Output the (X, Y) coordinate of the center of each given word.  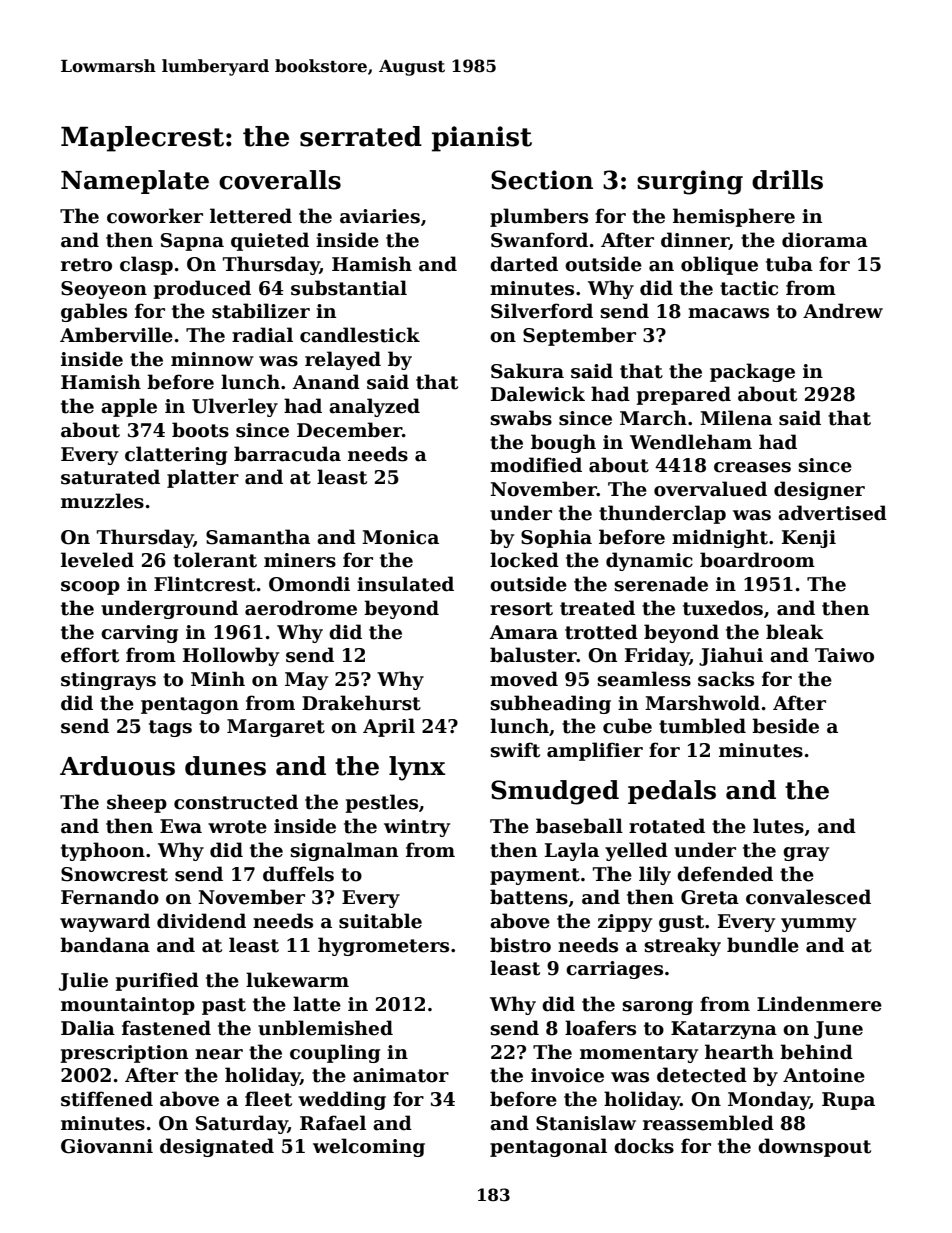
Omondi (309, 584)
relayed (343, 360)
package (752, 372)
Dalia (88, 1028)
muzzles (102, 501)
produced (202, 289)
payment (535, 876)
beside (785, 726)
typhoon (103, 851)
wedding (342, 1100)
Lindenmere (819, 1004)
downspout (814, 1147)
